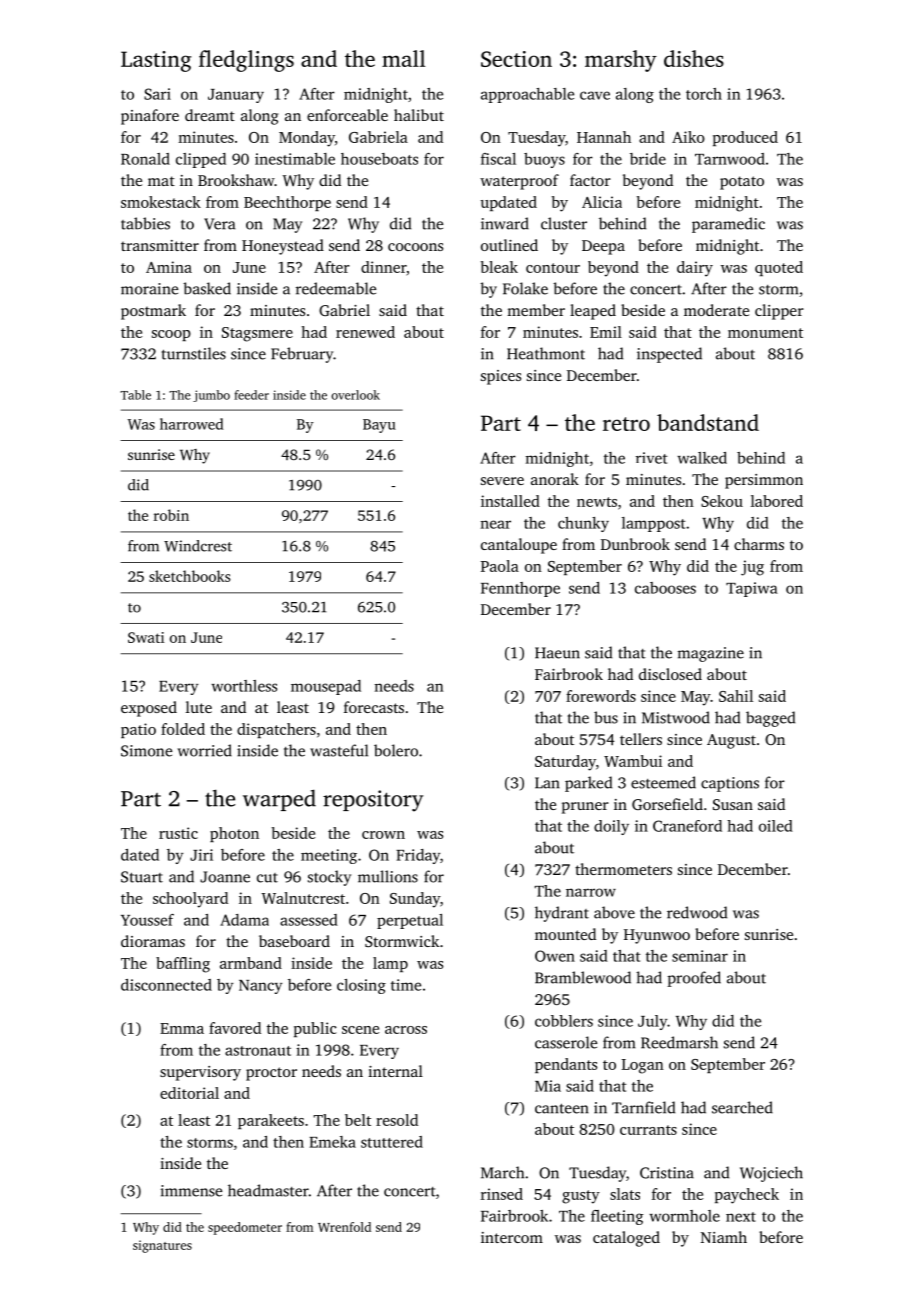  What do you see at coordinates (245, 1228) in the document?
I see `speedometer` at bounding box center [245, 1228].
